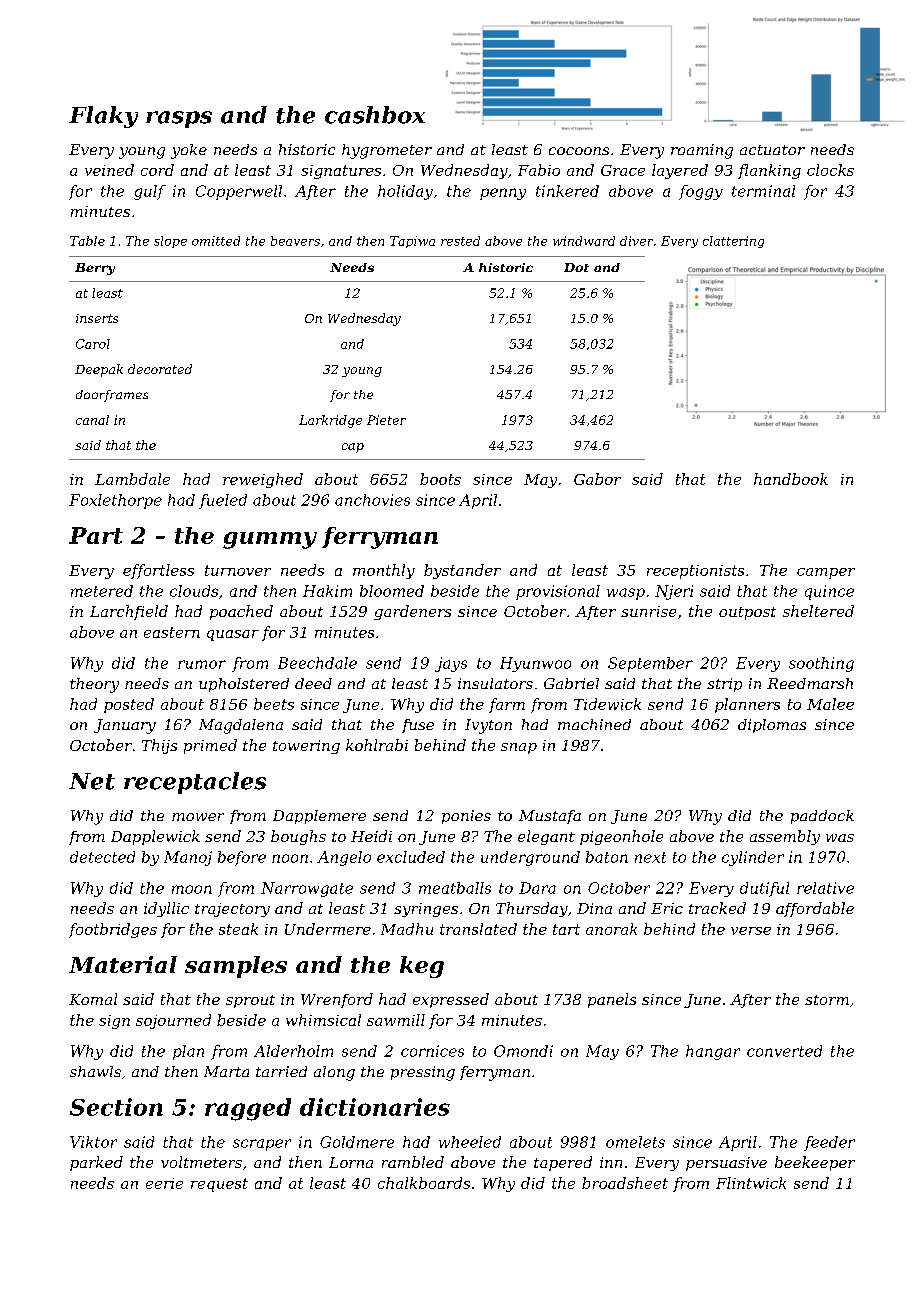 This document has height=1308, width=924. What do you see at coordinates (375, 115) in the document?
I see `cashbox` at bounding box center [375, 115].
